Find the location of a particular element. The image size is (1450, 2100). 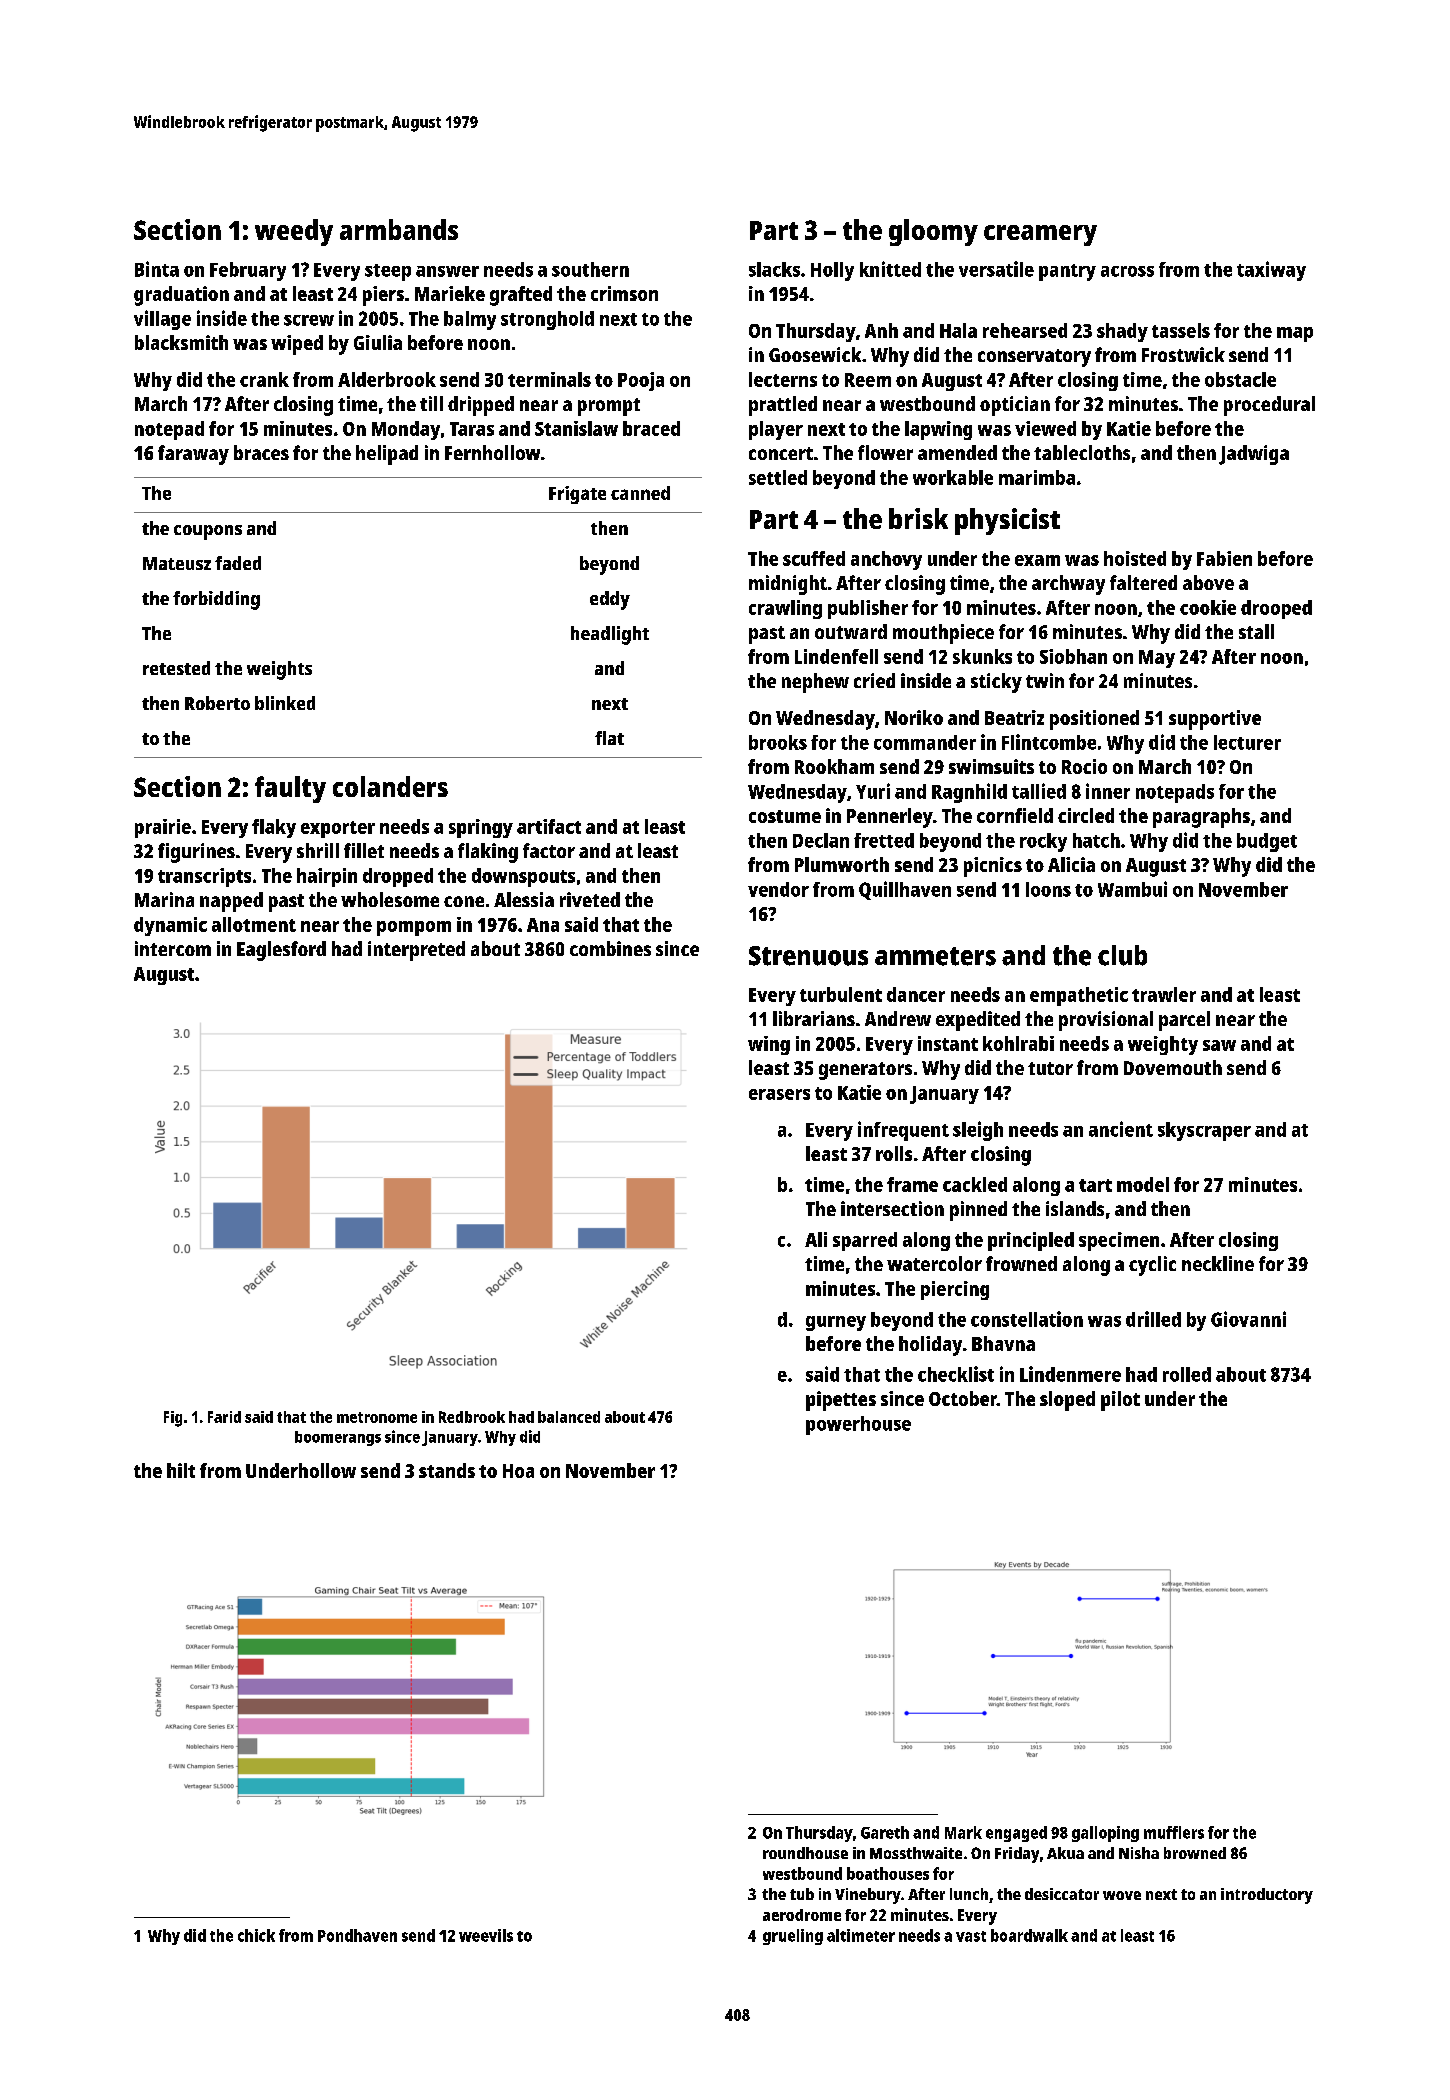

chick is located at coordinates (256, 1935).
